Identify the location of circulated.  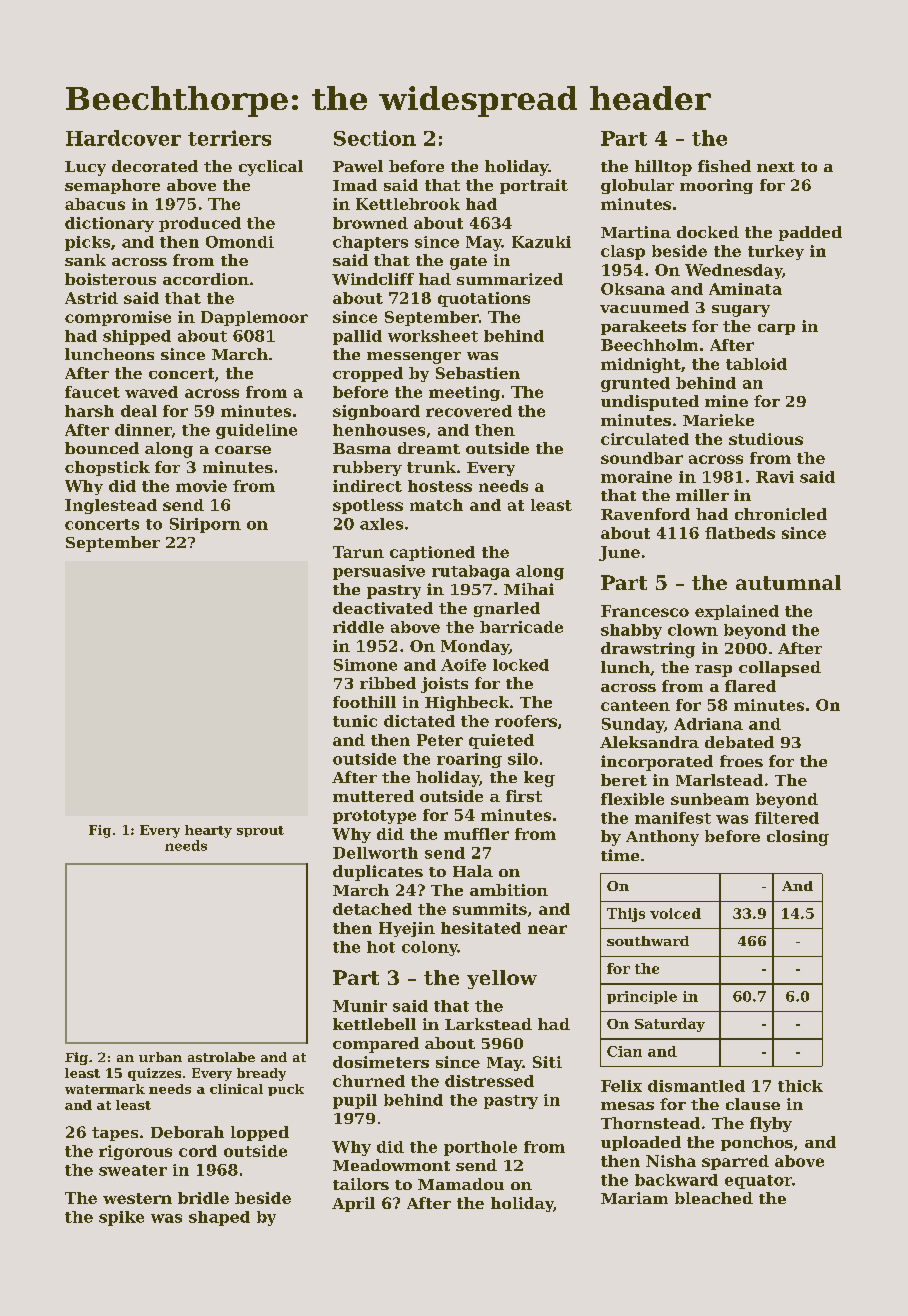
(645, 439).
